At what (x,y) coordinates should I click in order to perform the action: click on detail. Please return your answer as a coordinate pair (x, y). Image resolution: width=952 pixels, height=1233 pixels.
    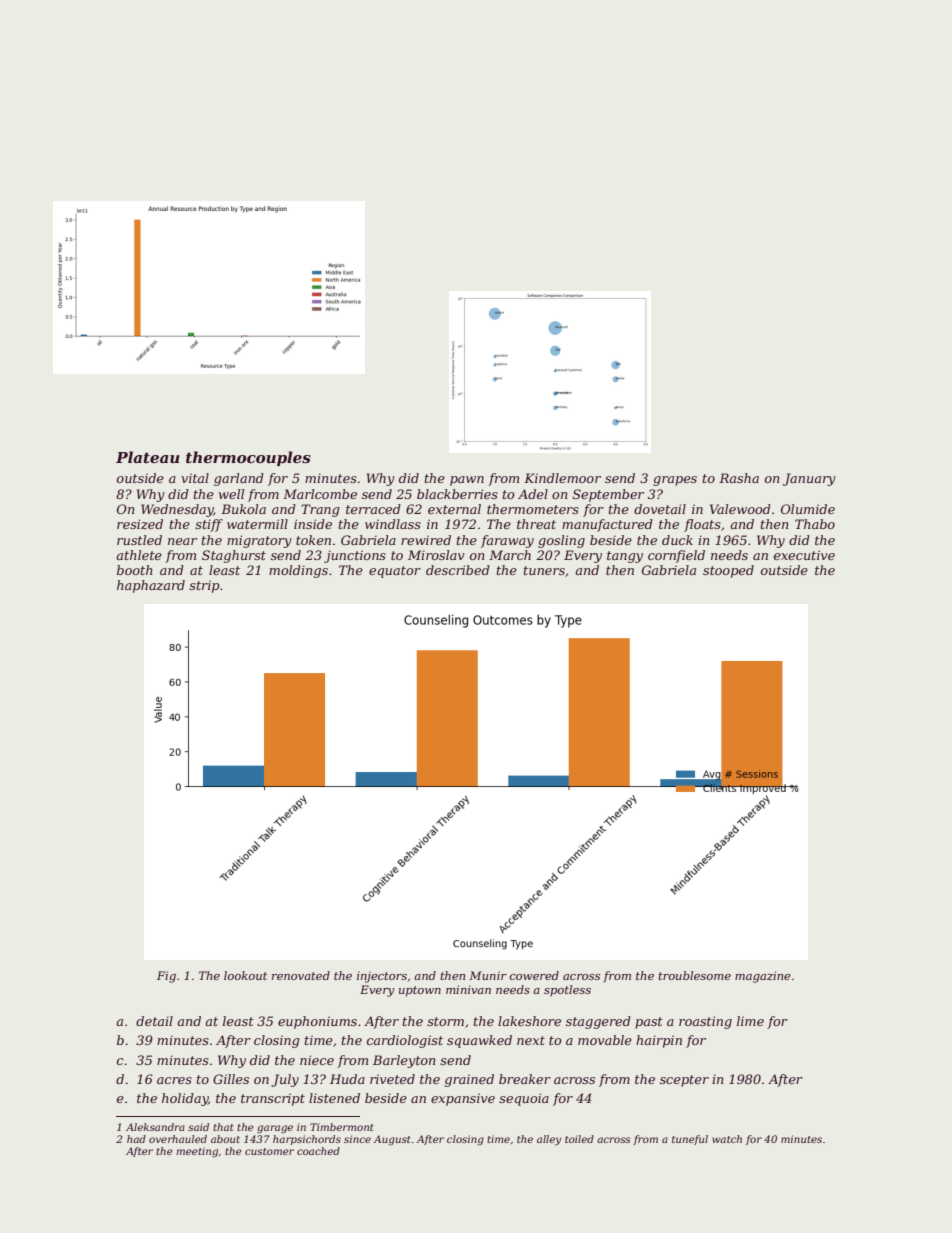
    Looking at the image, I should click on (154, 1021).
